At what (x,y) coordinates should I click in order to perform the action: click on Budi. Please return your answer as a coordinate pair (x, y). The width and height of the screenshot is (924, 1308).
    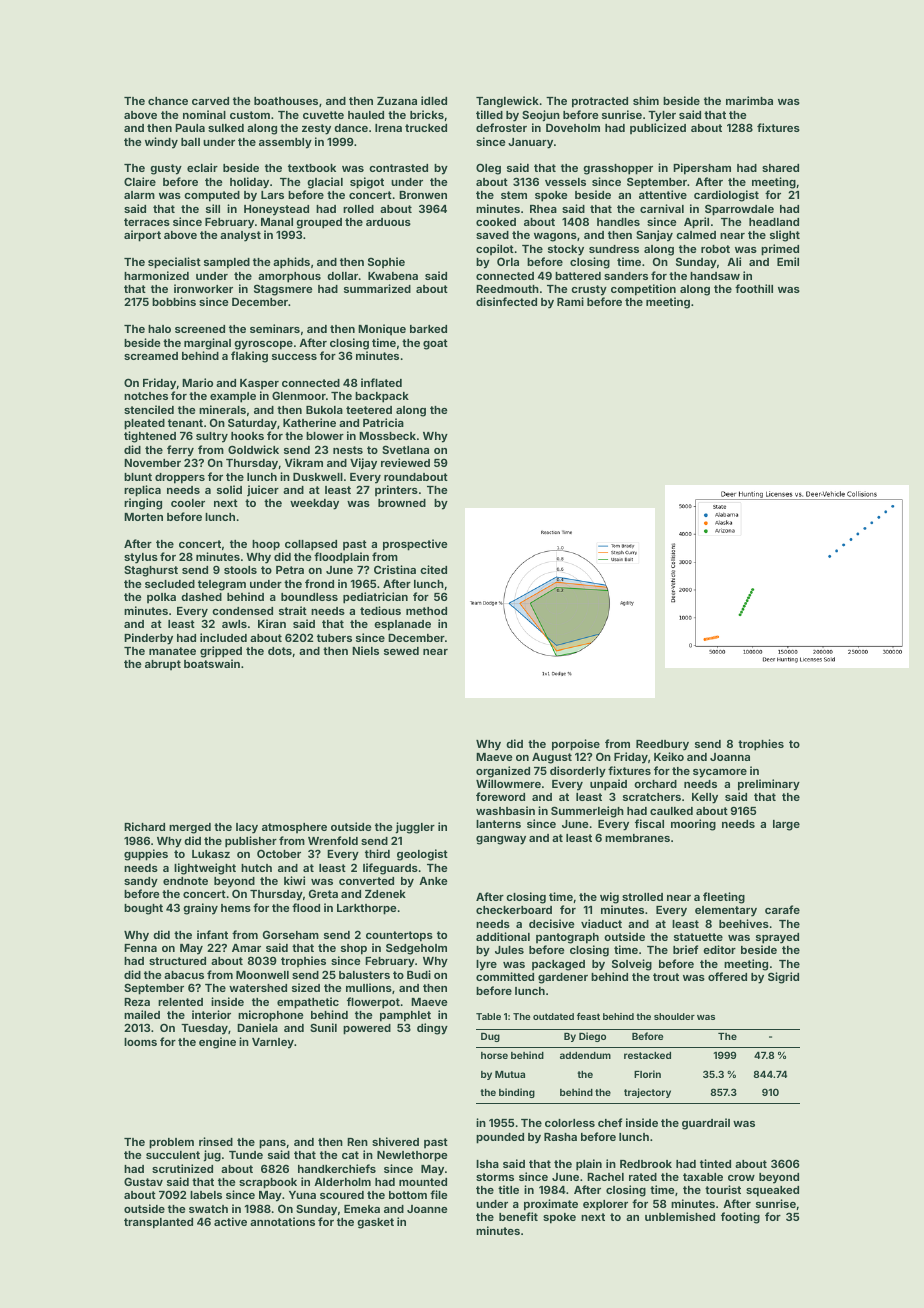
    Looking at the image, I should click on (419, 974).
